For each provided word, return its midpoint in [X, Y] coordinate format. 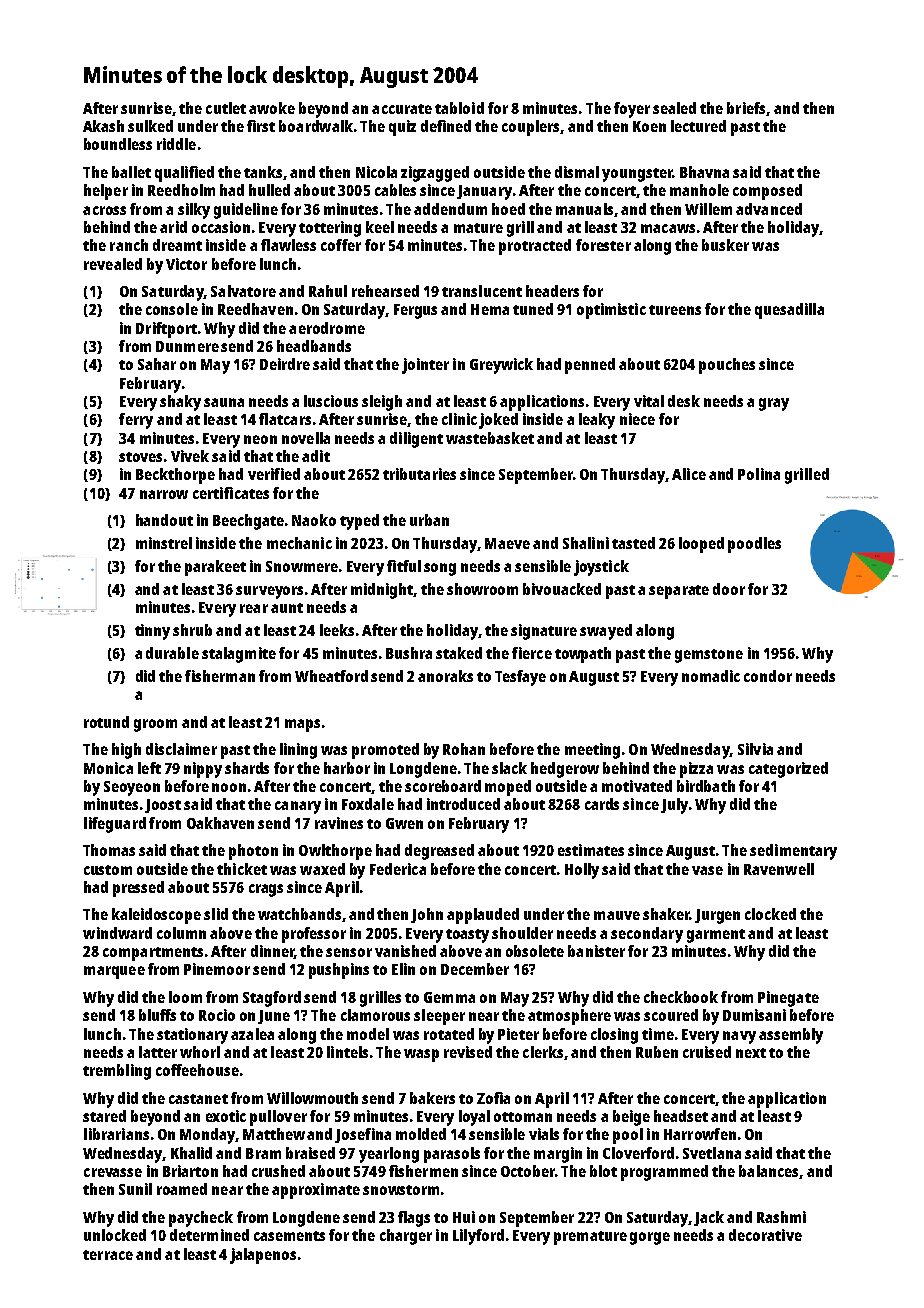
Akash [103, 126]
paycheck [201, 1219]
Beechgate [248, 522]
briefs [746, 108]
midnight [382, 591]
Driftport [166, 330]
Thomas [109, 850]
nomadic [711, 676]
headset [681, 1116]
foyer [632, 110]
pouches [727, 366]
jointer [425, 366]
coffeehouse [197, 1070]
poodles [754, 545]
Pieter [518, 1034]
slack [509, 768]
